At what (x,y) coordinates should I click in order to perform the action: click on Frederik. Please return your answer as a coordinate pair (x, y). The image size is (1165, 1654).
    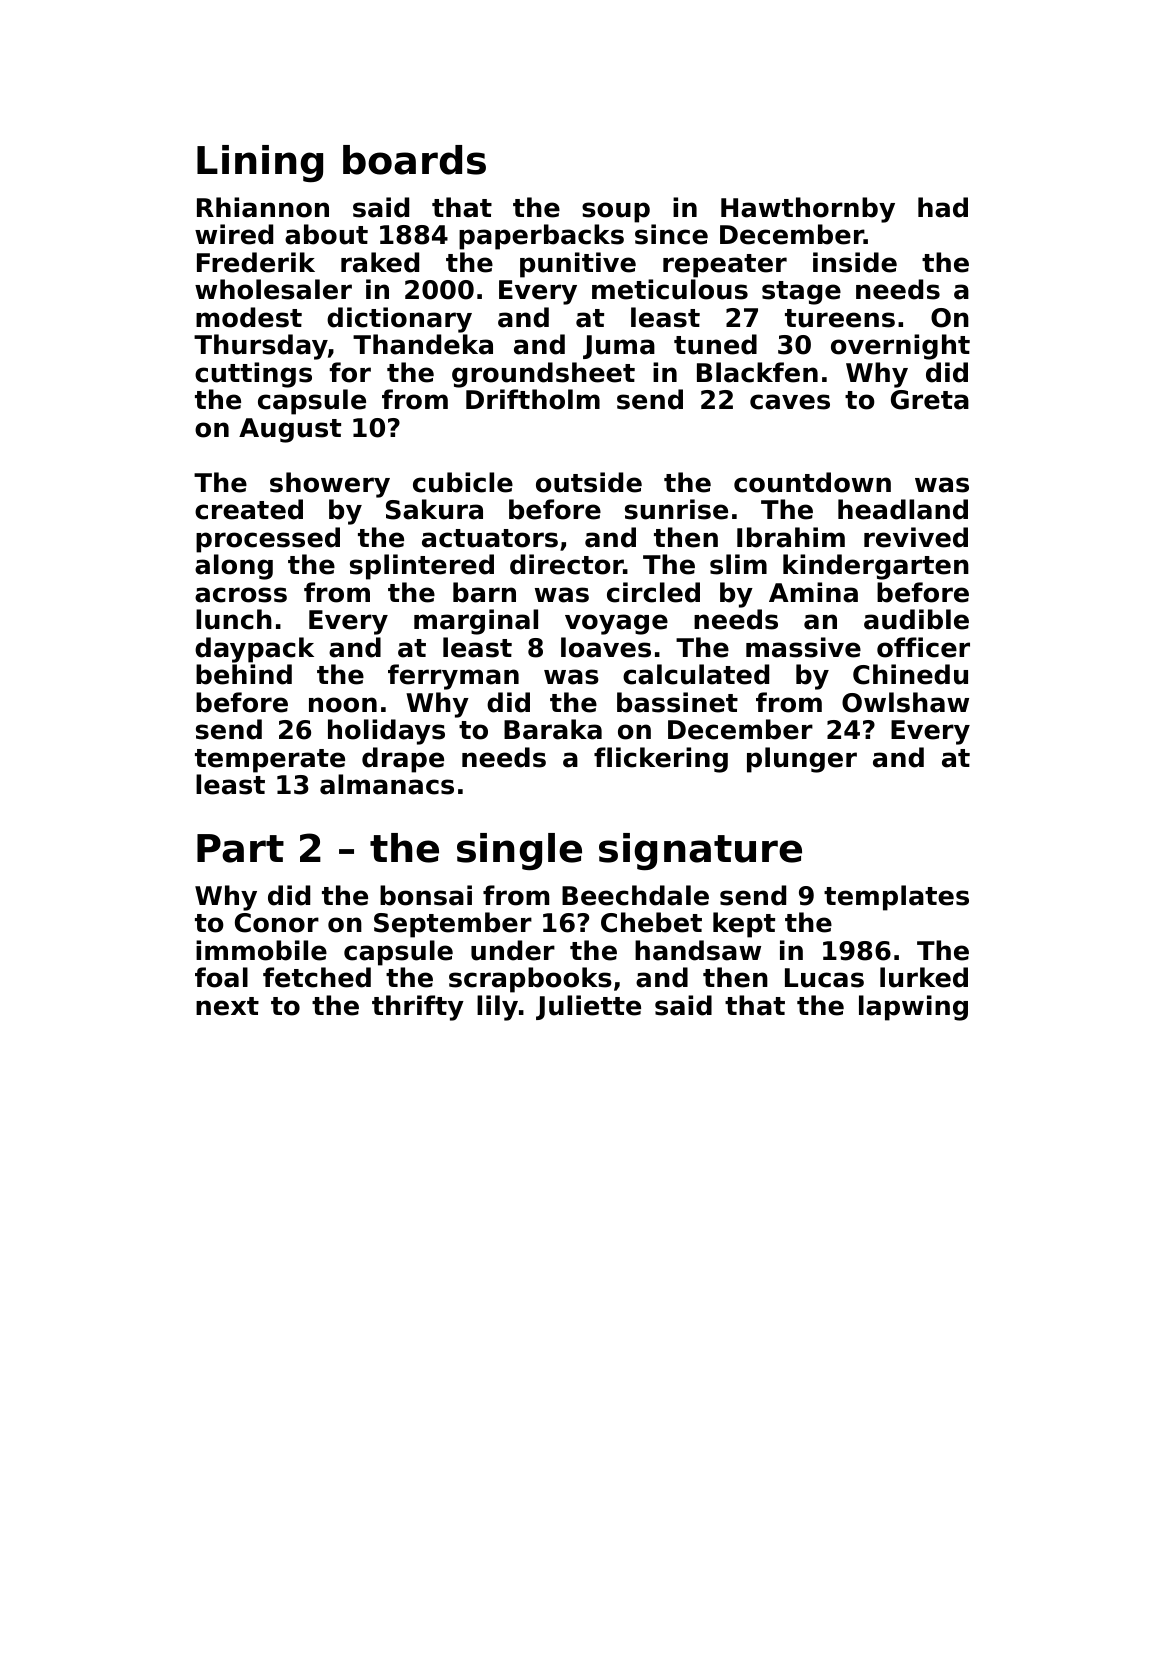
    Looking at the image, I should click on (256, 262).
